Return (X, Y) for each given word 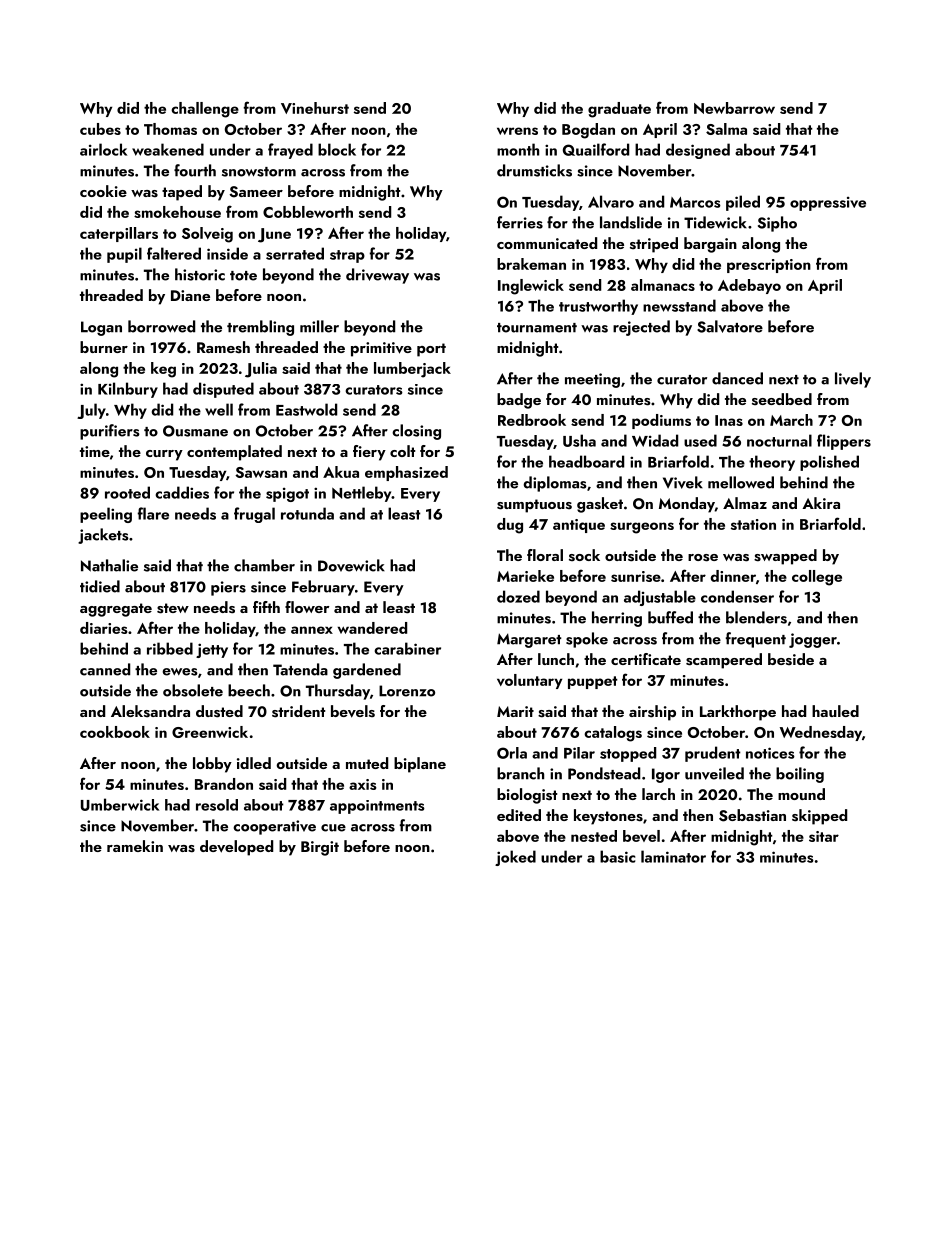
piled (743, 203)
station (753, 524)
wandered (372, 628)
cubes (100, 129)
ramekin (135, 846)
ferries (520, 222)
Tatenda (300, 669)
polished (829, 463)
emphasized (406, 473)
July (91, 411)
